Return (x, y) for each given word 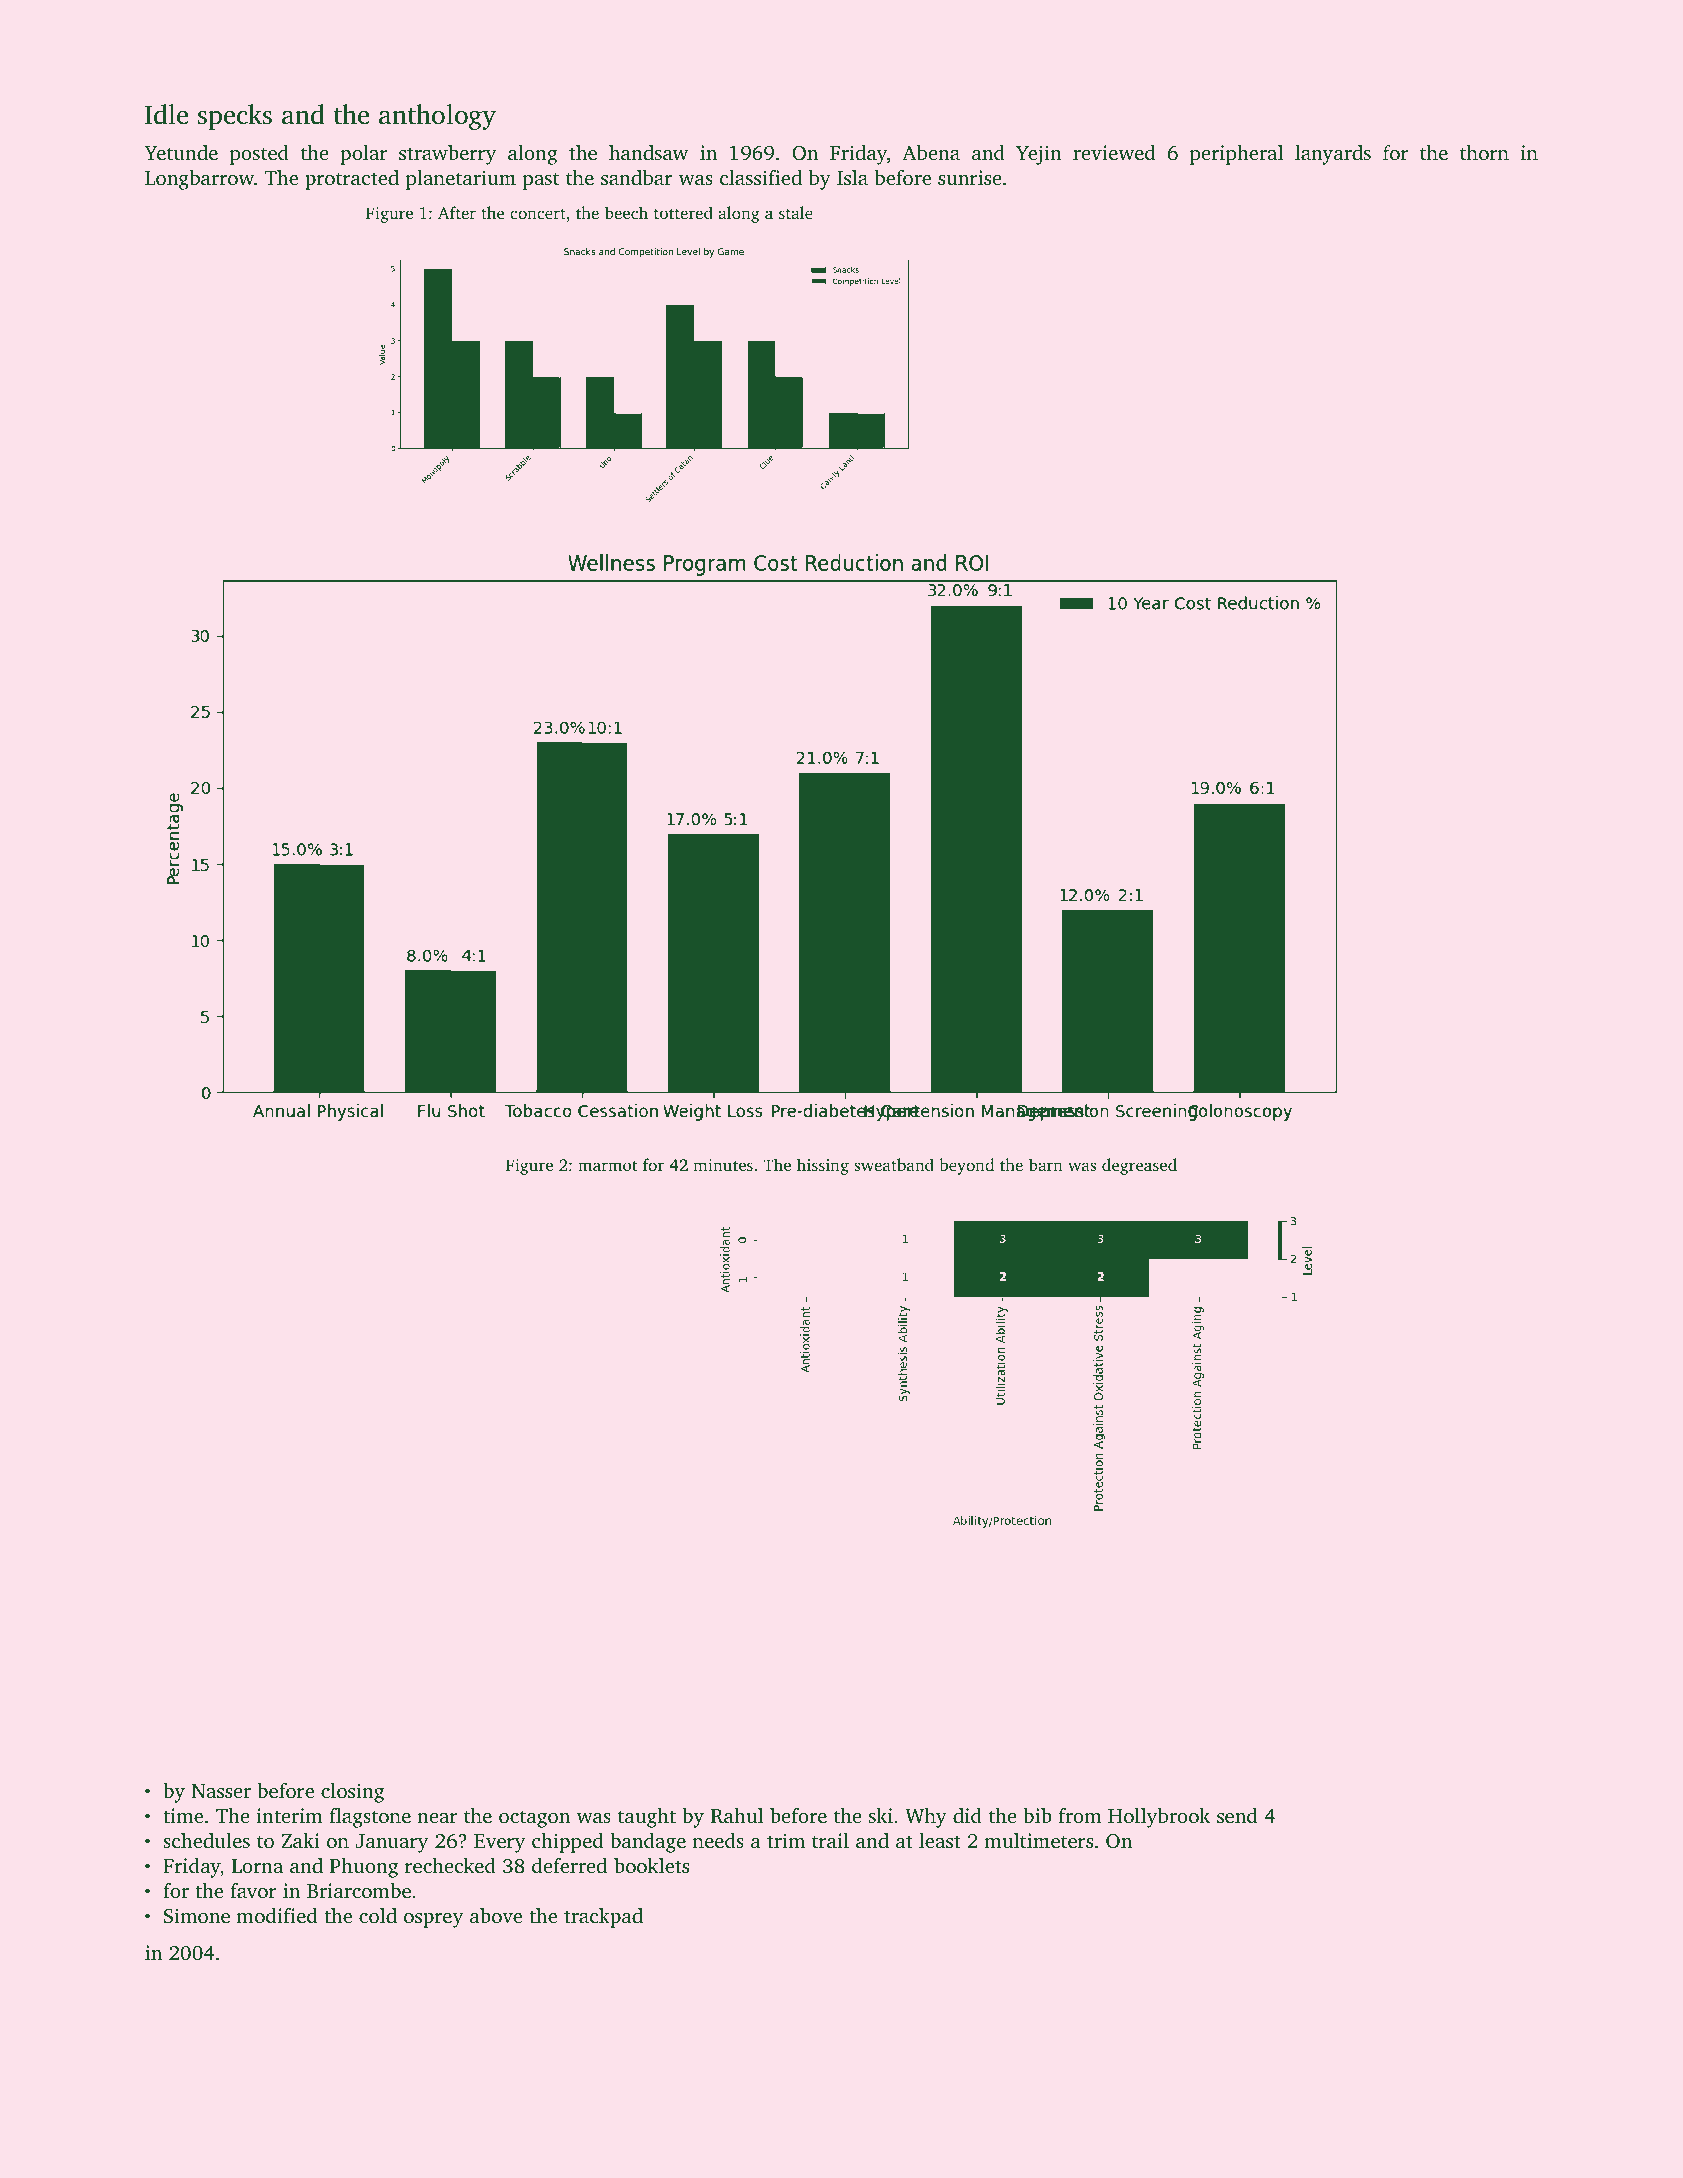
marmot (608, 1165)
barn (1046, 1164)
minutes (723, 1165)
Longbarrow (199, 180)
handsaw (648, 152)
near (437, 1818)
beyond (966, 1166)
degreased (1139, 1166)
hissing (823, 1166)
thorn (1484, 152)
